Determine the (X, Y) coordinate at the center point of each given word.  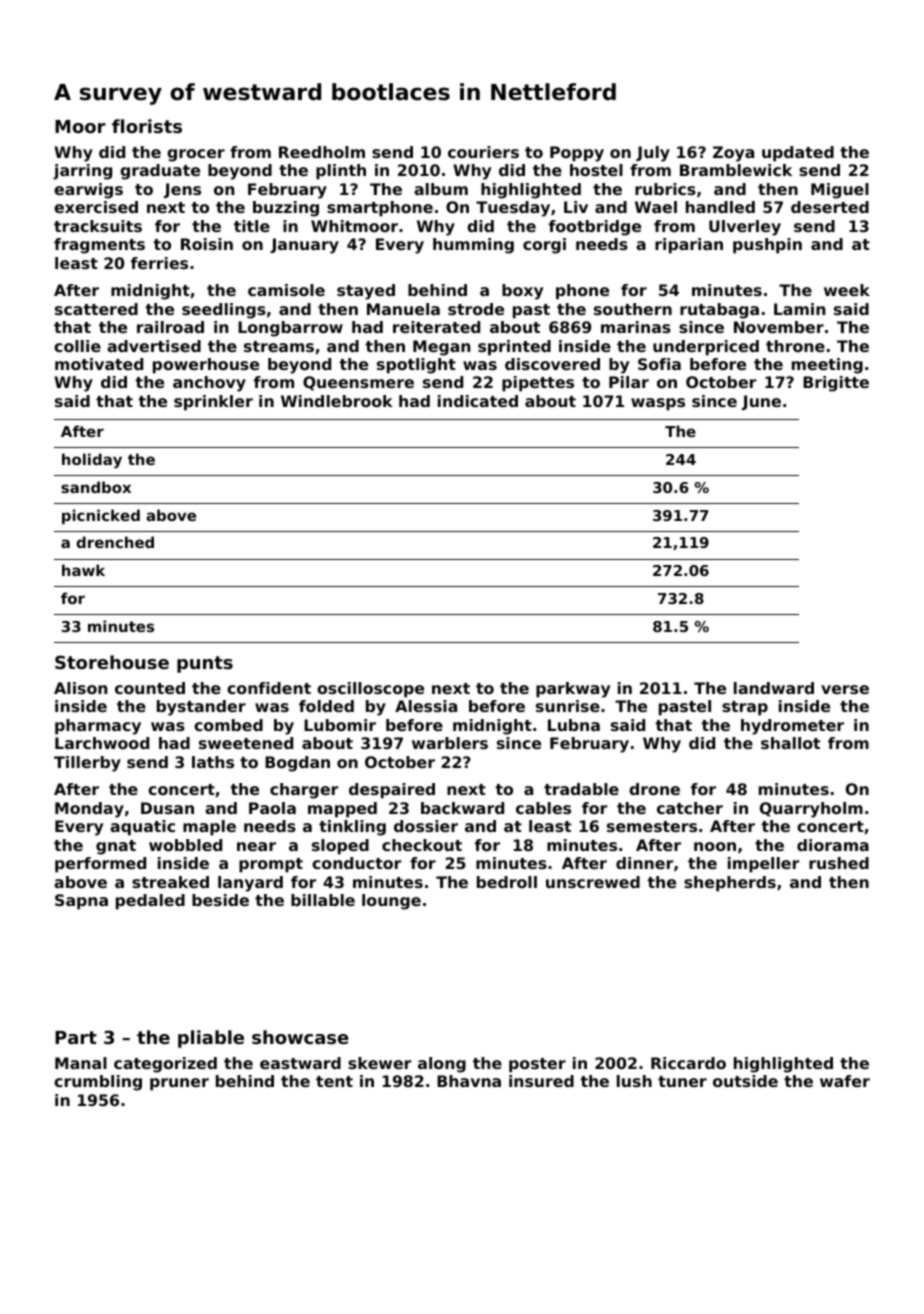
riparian (689, 246)
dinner (644, 863)
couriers (483, 152)
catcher (690, 808)
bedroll (507, 882)
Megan (441, 348)
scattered (96, 309)
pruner (179, 1084)
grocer (196, 155)
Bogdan (297, 764)
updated (798, 154)
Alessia (426, 706)
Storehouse (112, 662)
